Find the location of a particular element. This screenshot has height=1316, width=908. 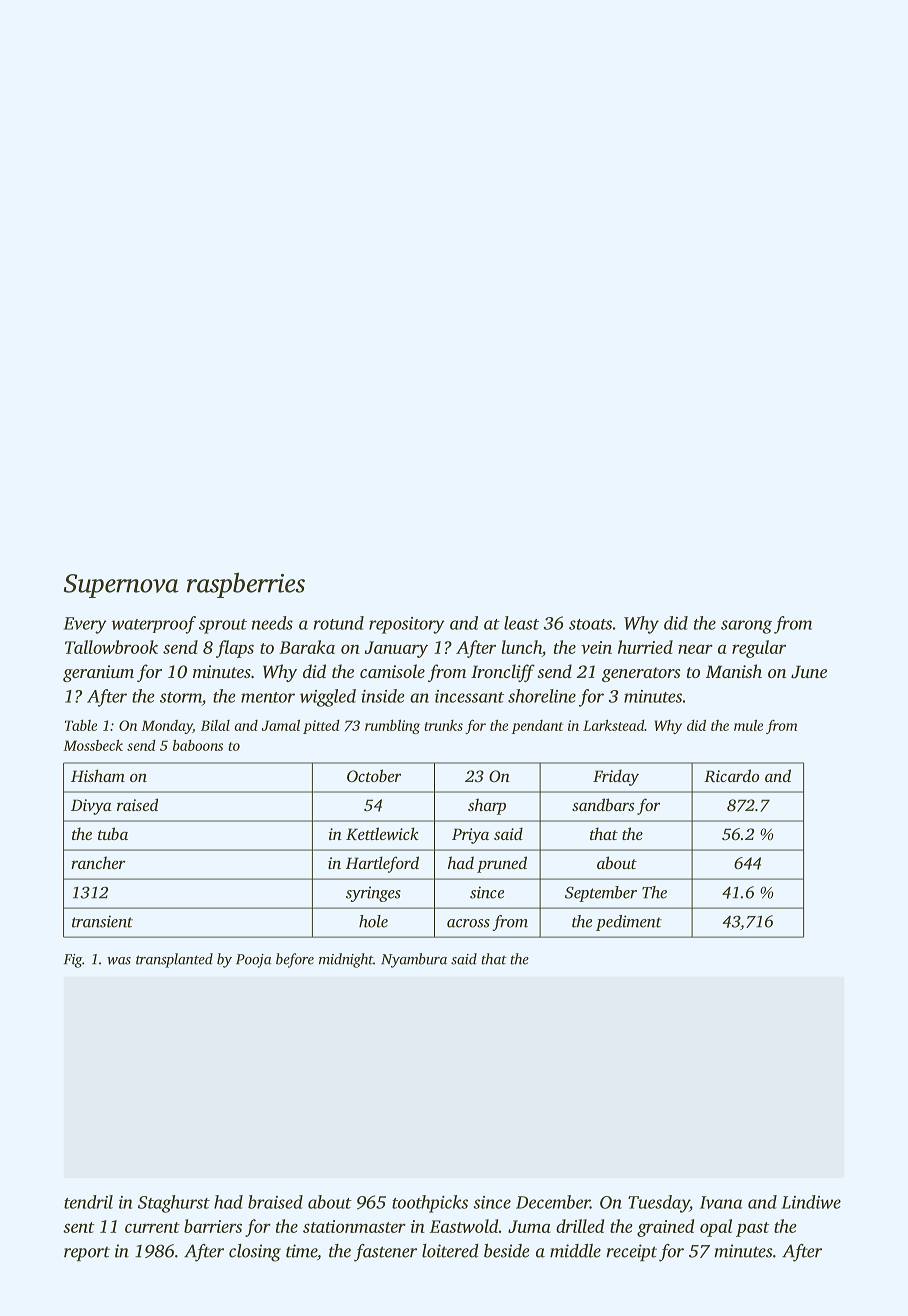

January is located at coordinates (396, 649).
